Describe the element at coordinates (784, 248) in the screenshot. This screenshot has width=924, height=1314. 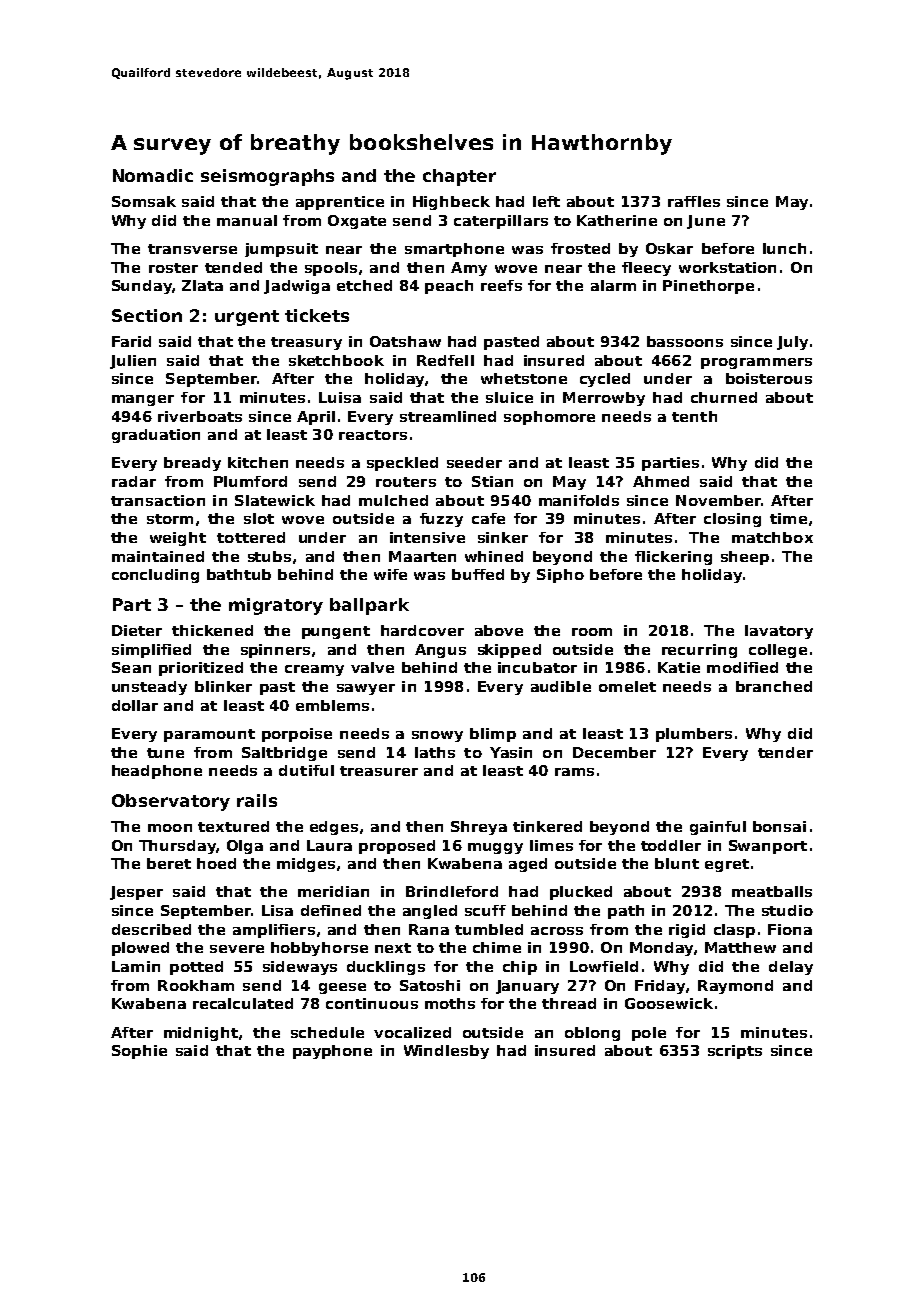
I see `lunch` at that location.
